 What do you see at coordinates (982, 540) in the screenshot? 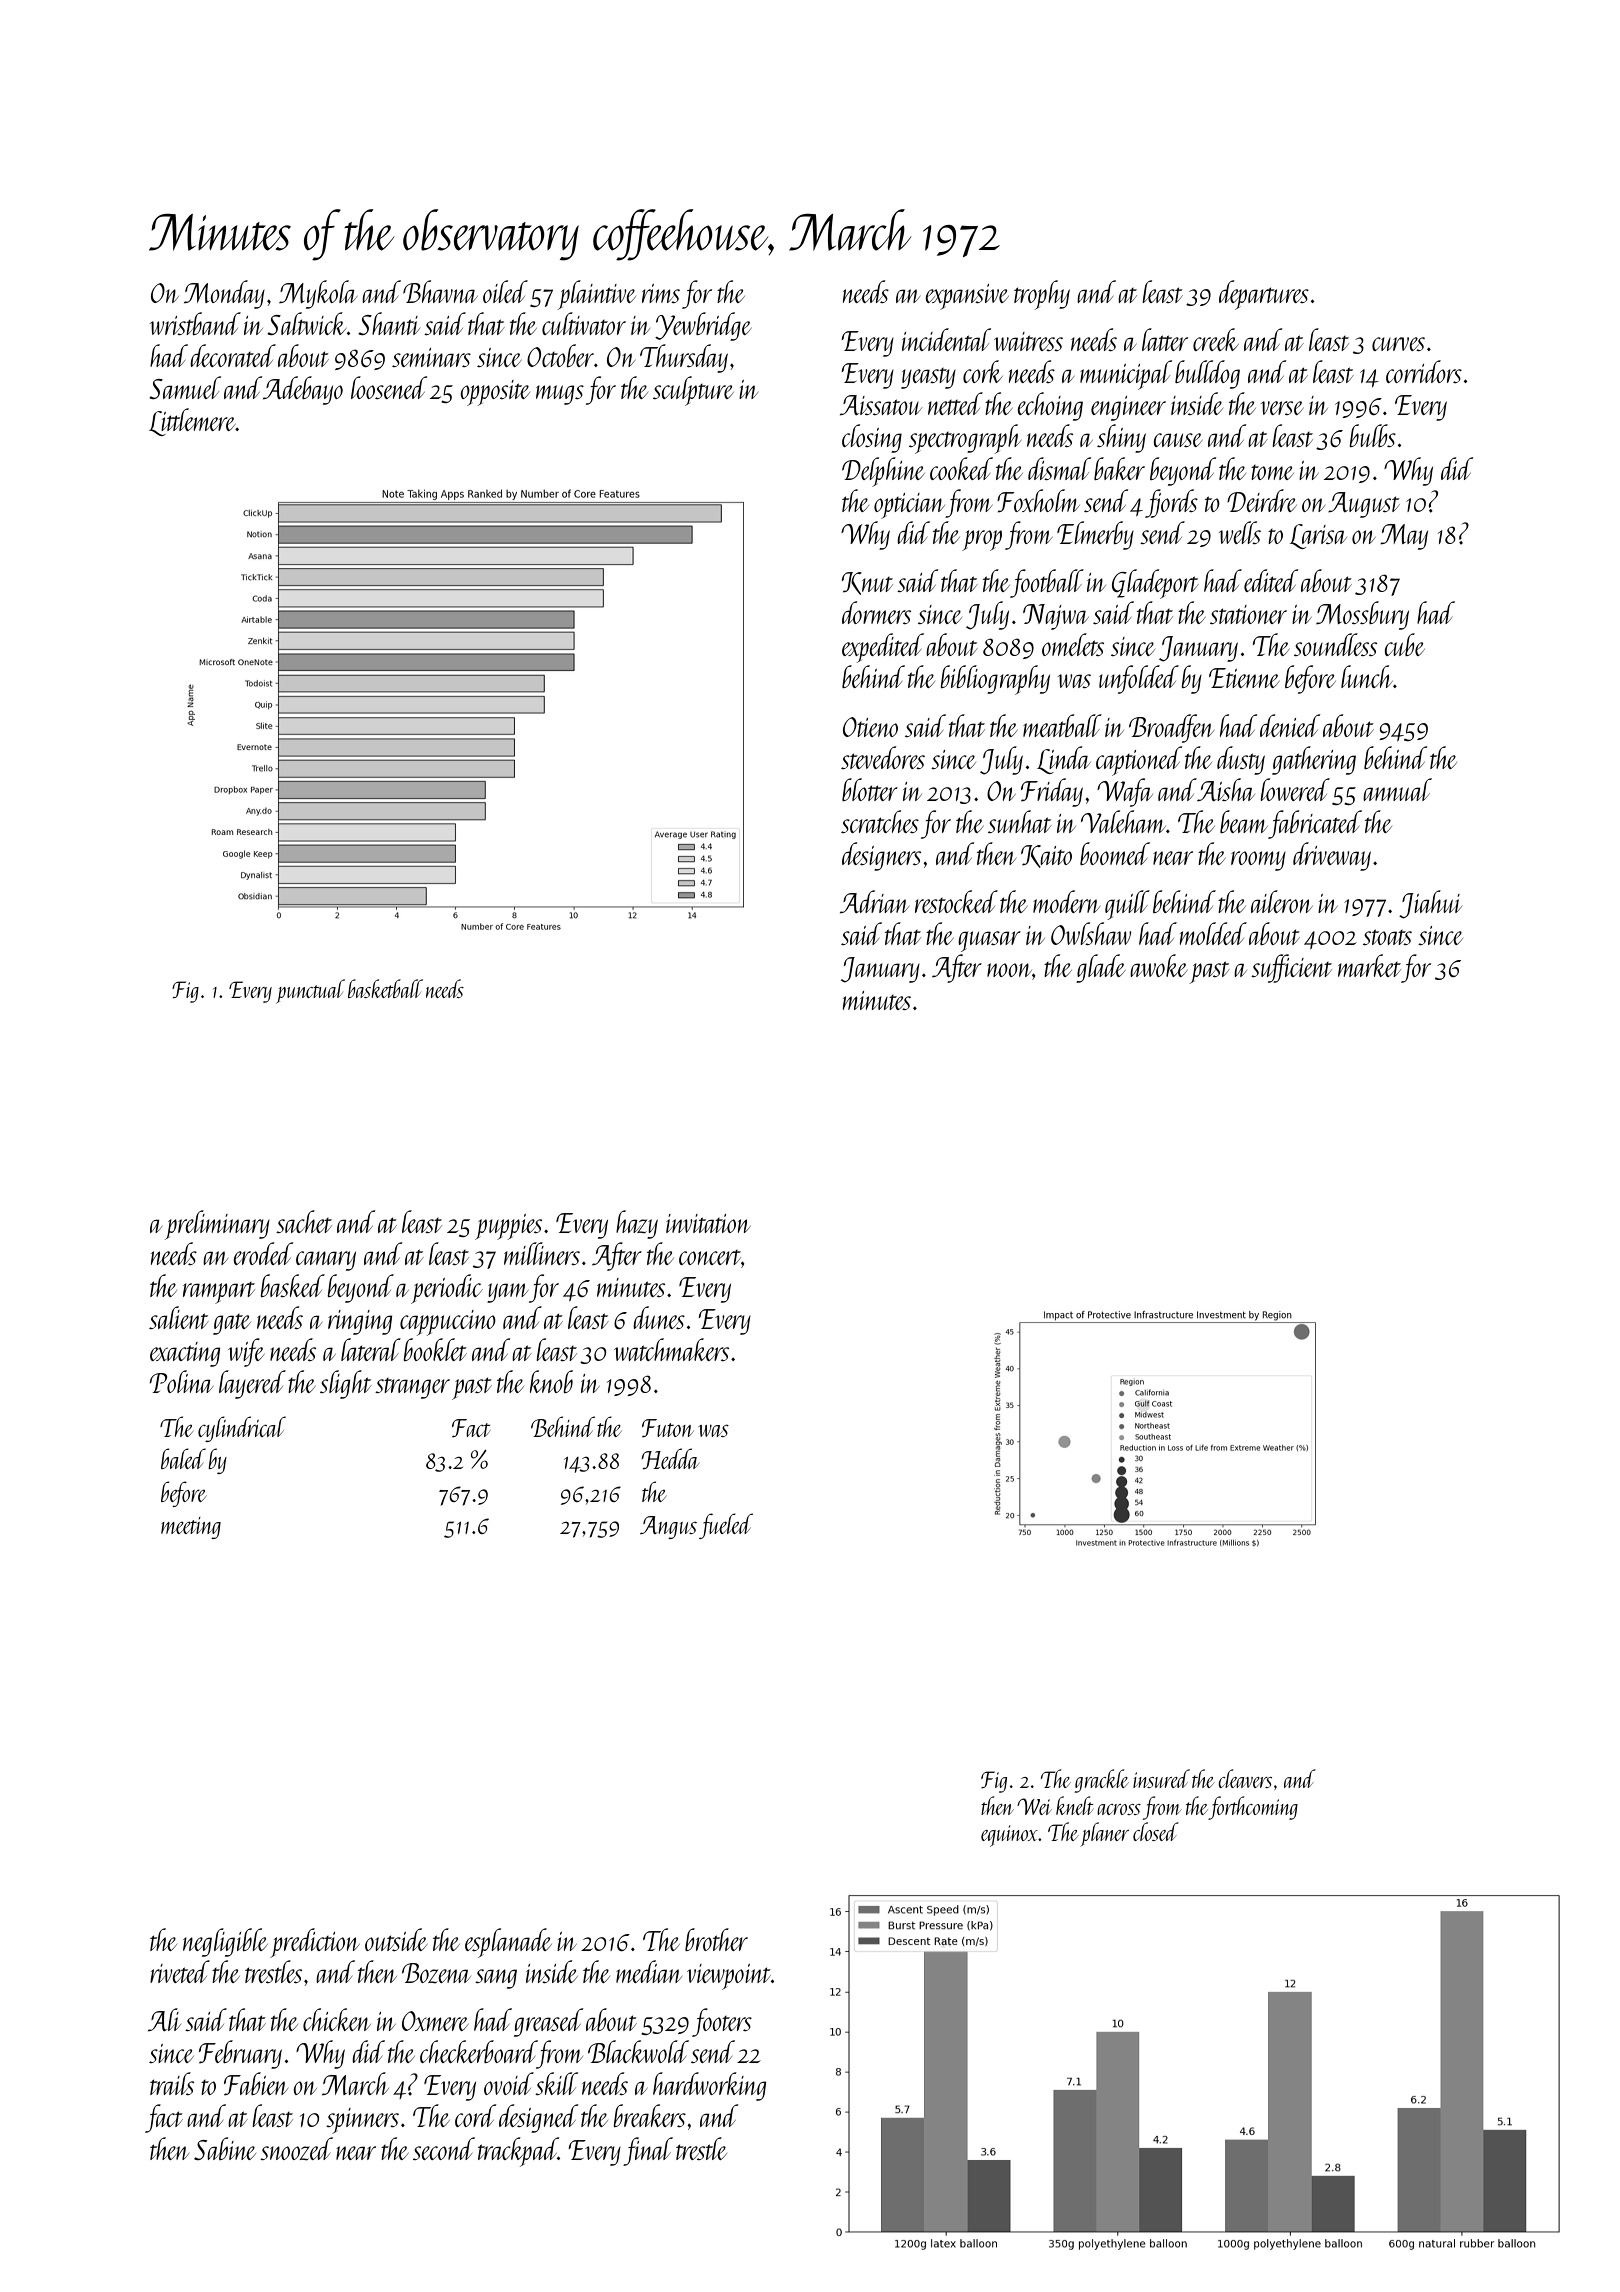
I see `prop` at bounding box center [982, 540].
